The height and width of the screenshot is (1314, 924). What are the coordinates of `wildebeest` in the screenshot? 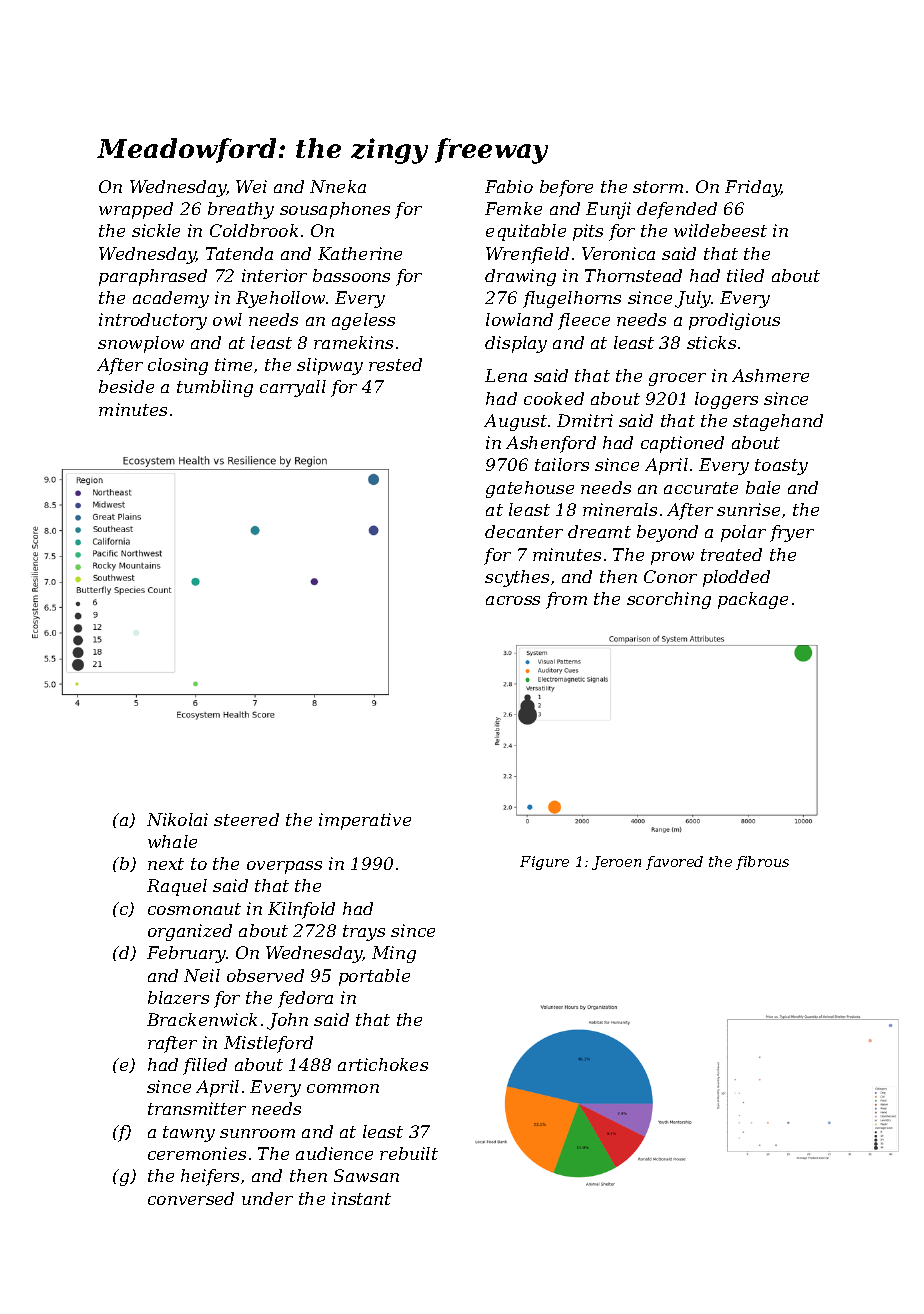 It's located at (720, 230).
